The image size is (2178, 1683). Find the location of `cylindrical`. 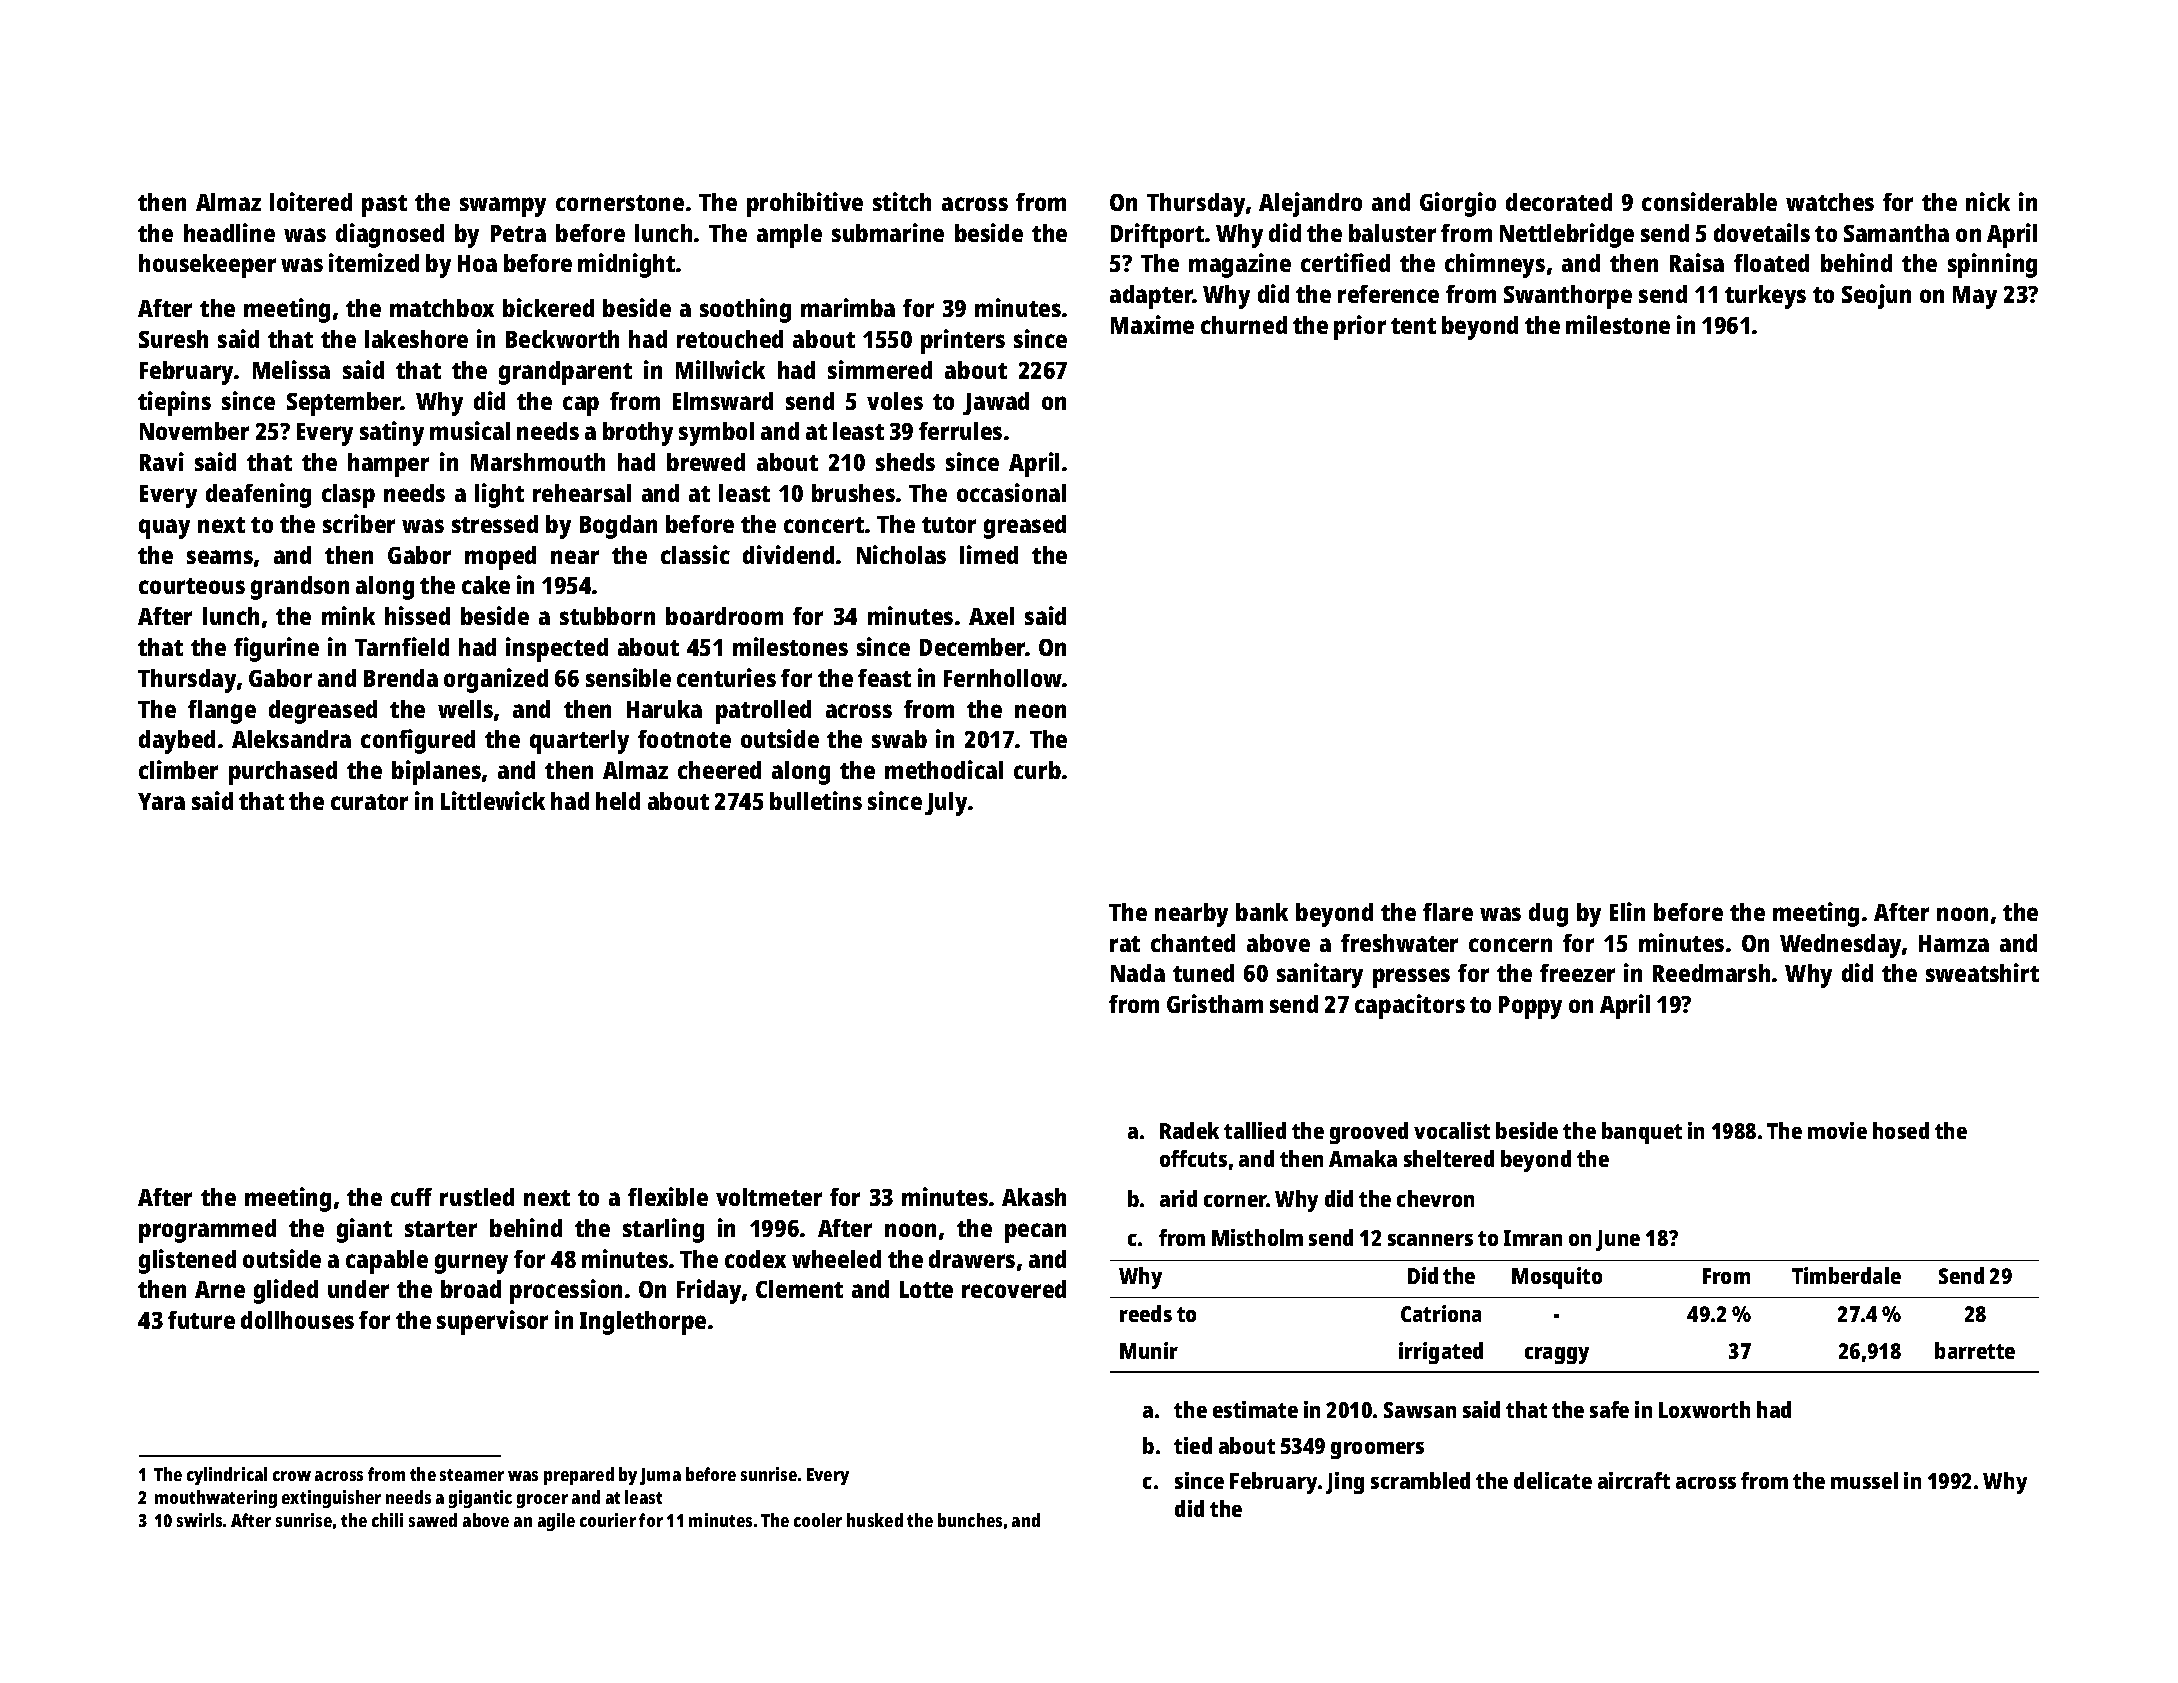

cylindrical is located at coordinates (227, 1476).
